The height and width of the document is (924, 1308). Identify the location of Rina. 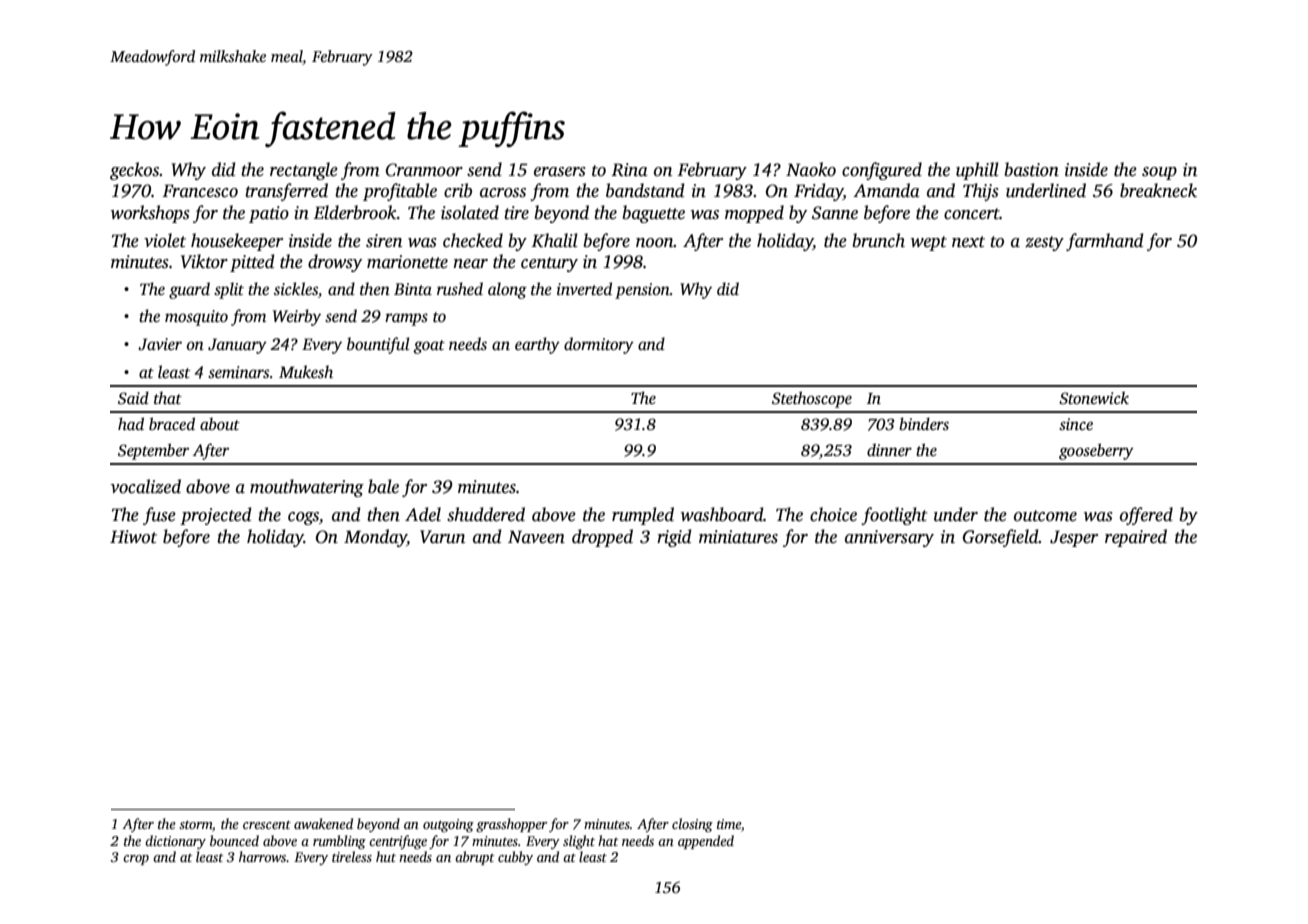
(629, 170).
